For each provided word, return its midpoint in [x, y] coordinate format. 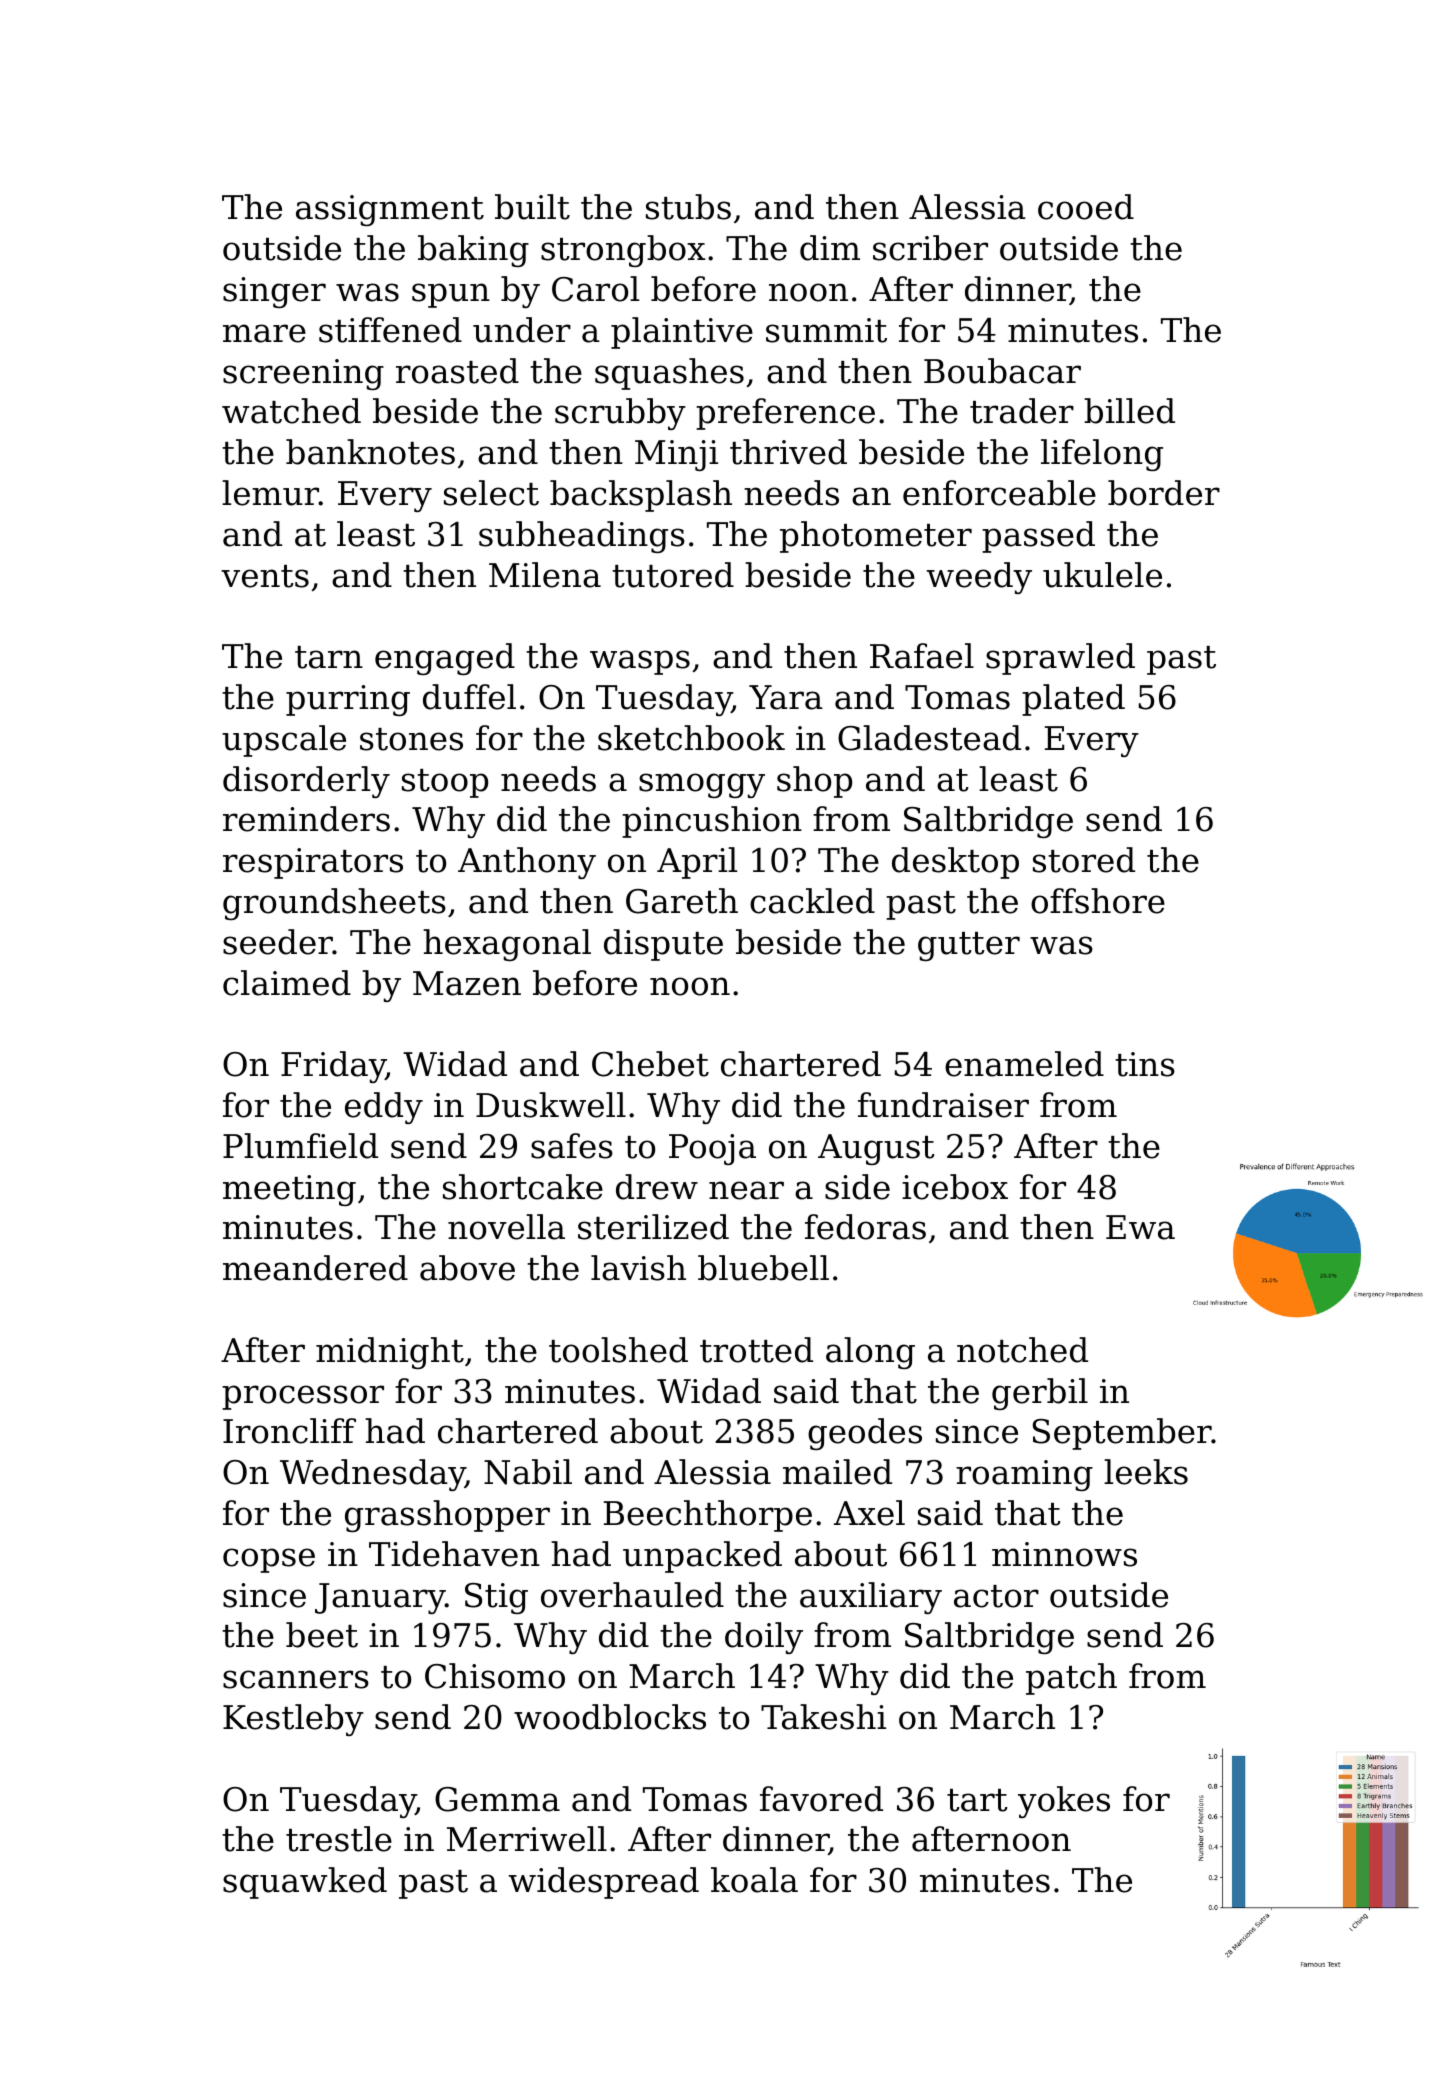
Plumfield [300, 1146]
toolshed [618, 1350]
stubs [688, 207]
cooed [1086, 207]
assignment [390, 210]
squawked [305, 1883]
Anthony [527, 863]
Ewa [1140, 1227]
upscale [284, 741]
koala [754, 1880]
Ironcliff [289, 1431]
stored [1084, 860]
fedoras [865, 1227]
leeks [1146, 1472]
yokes [1064, 1802]
